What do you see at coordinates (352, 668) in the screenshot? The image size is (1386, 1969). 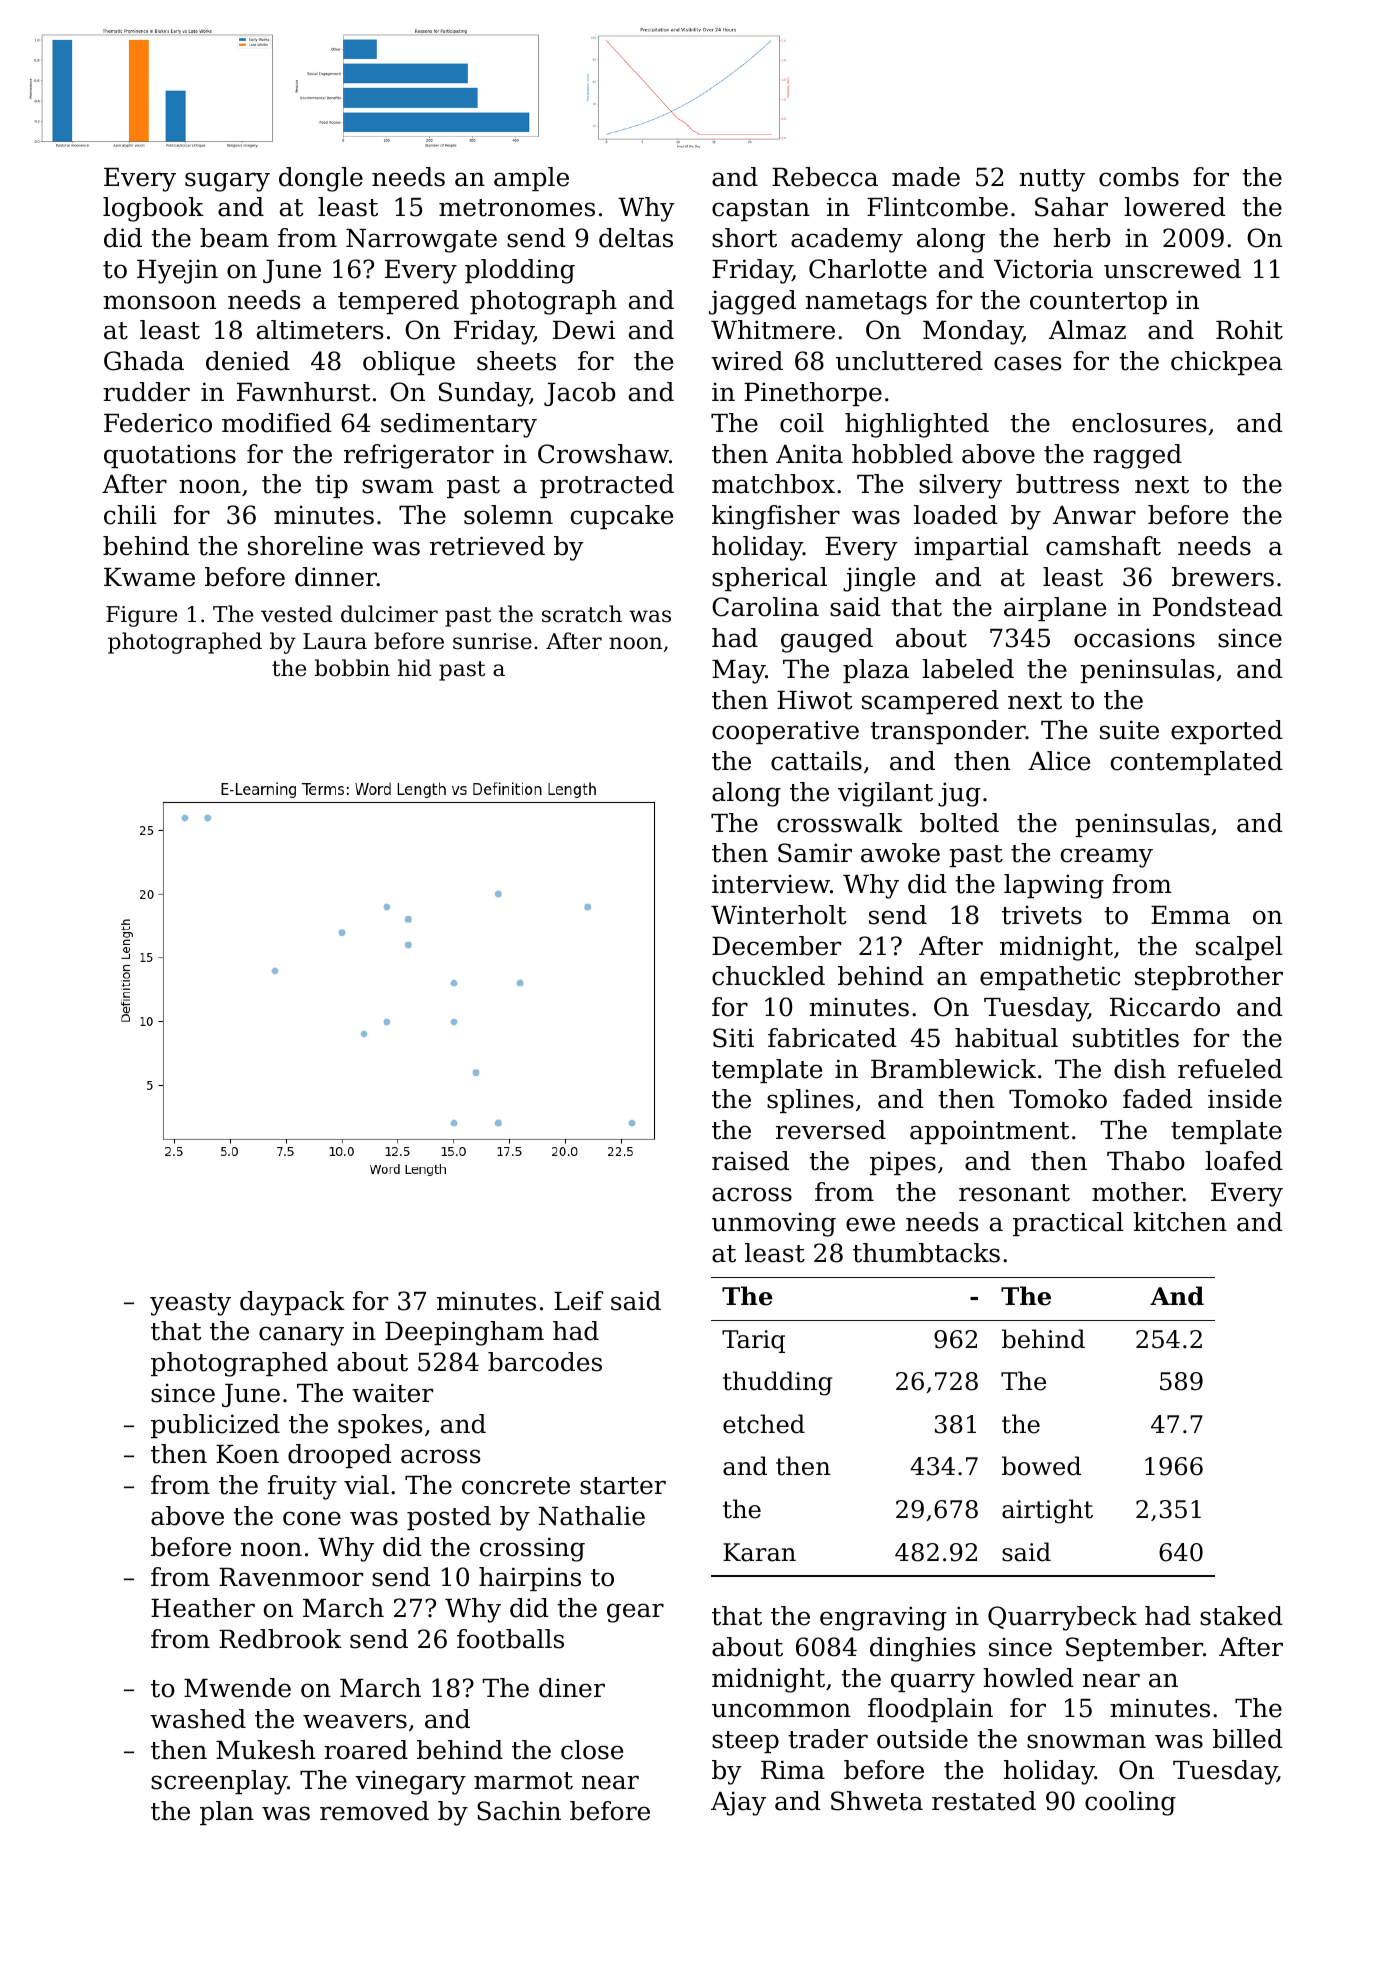 I see `bobbin` at bounding box center [352, 668].
